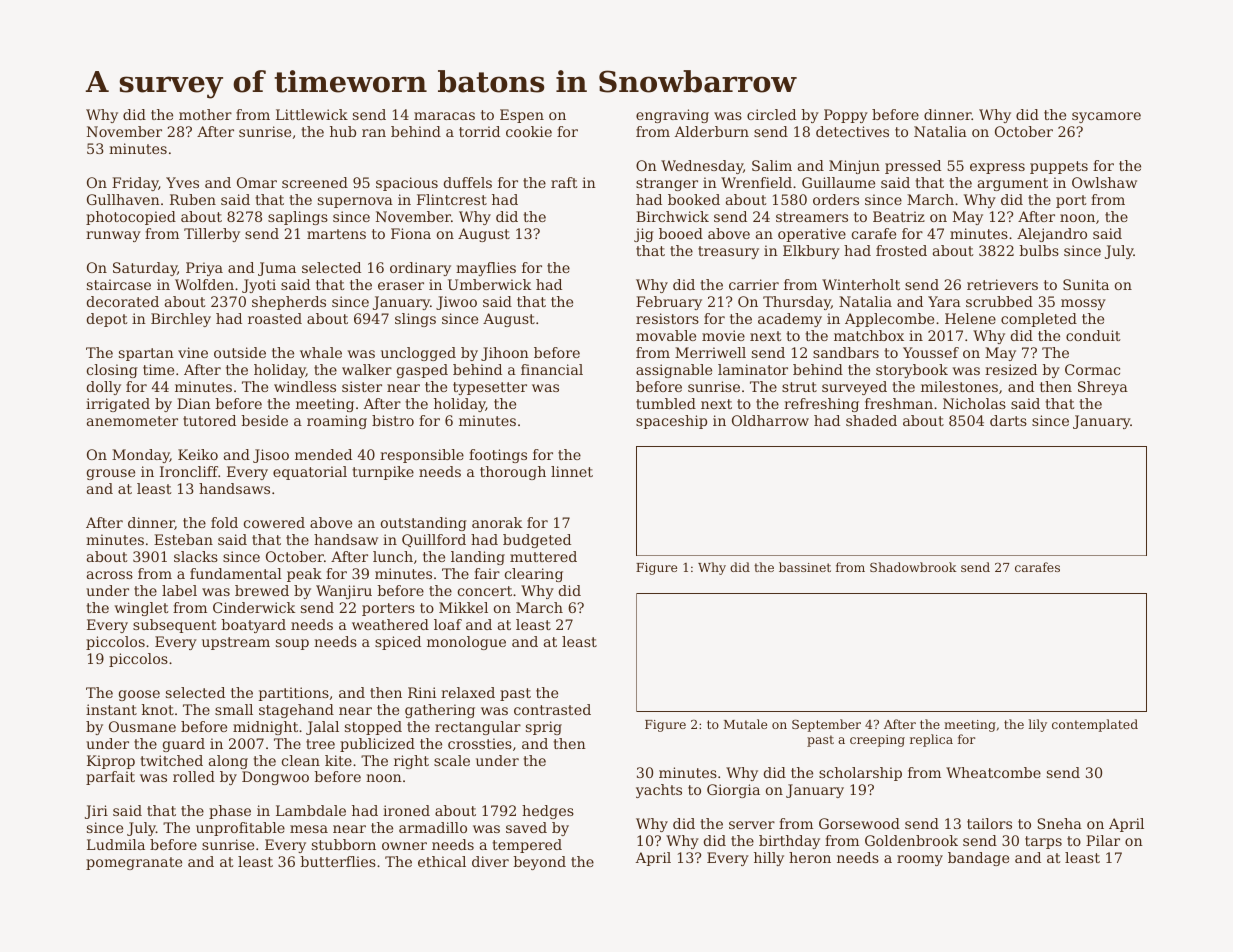  What do you see at coordinates (667, 318) in the screenshot?
I see `resistors` at bounding box center [667, 318].
